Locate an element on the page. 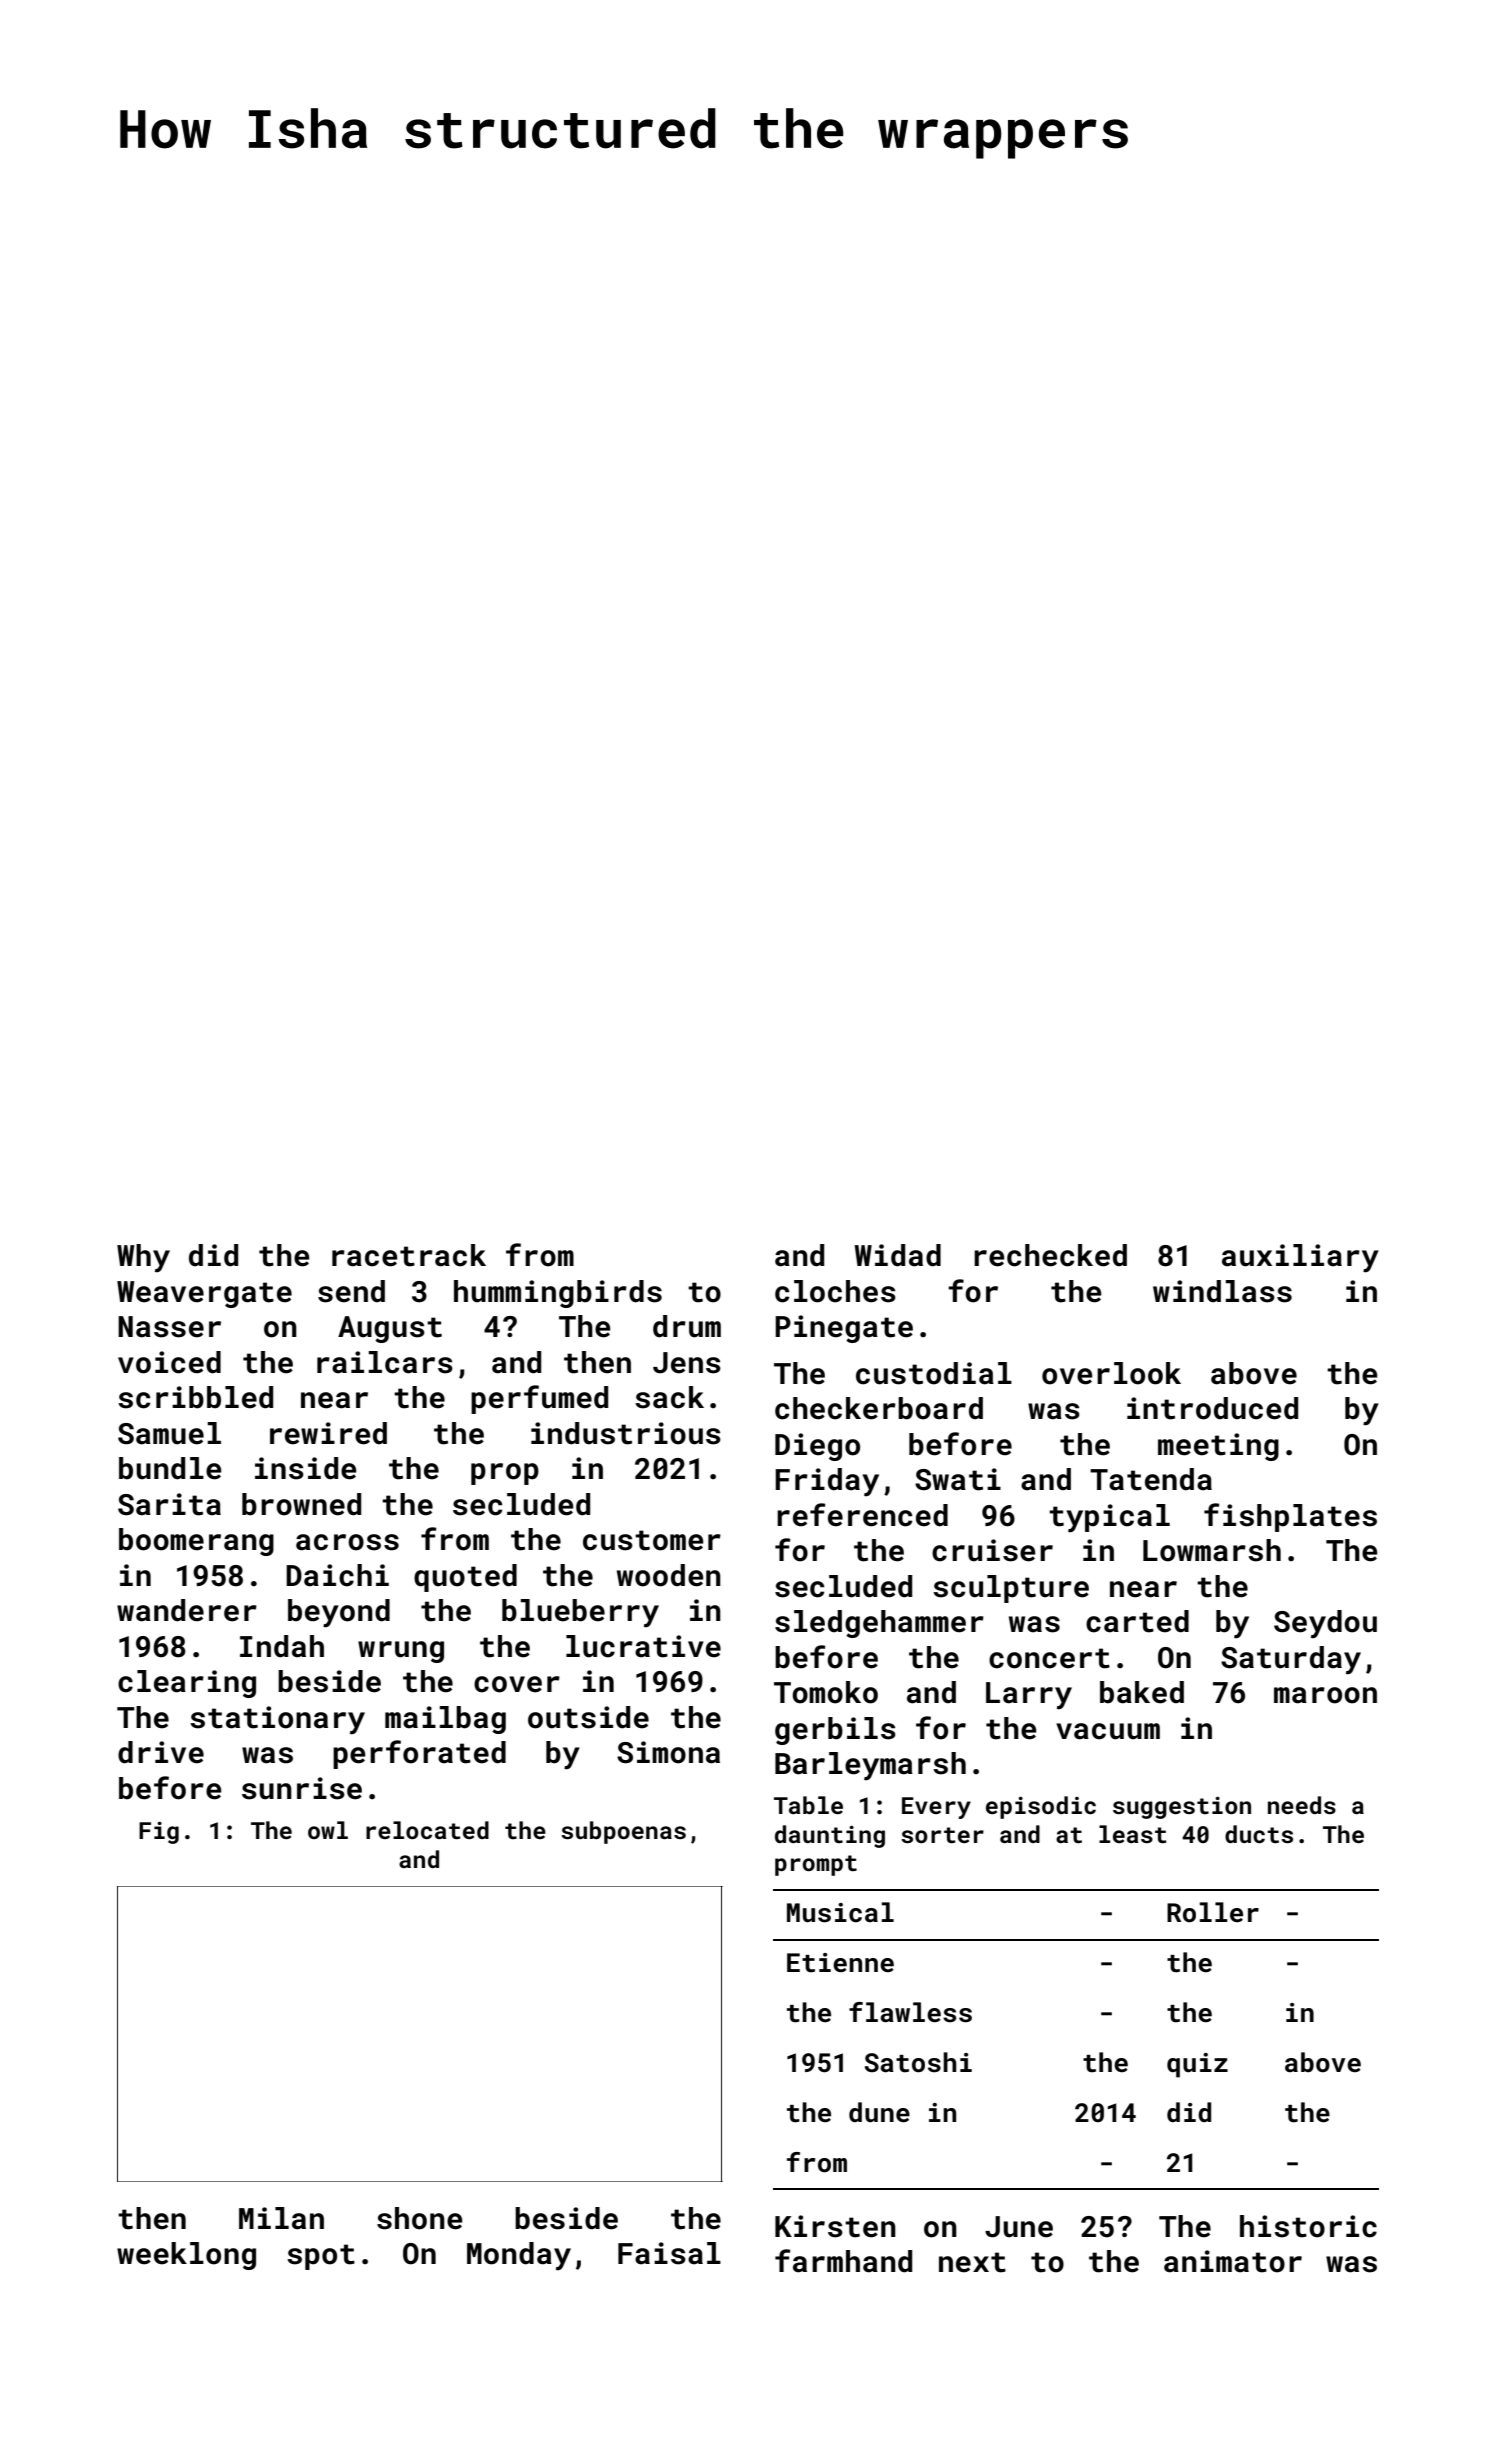  Widad is located at coordinates (897, 1255).
